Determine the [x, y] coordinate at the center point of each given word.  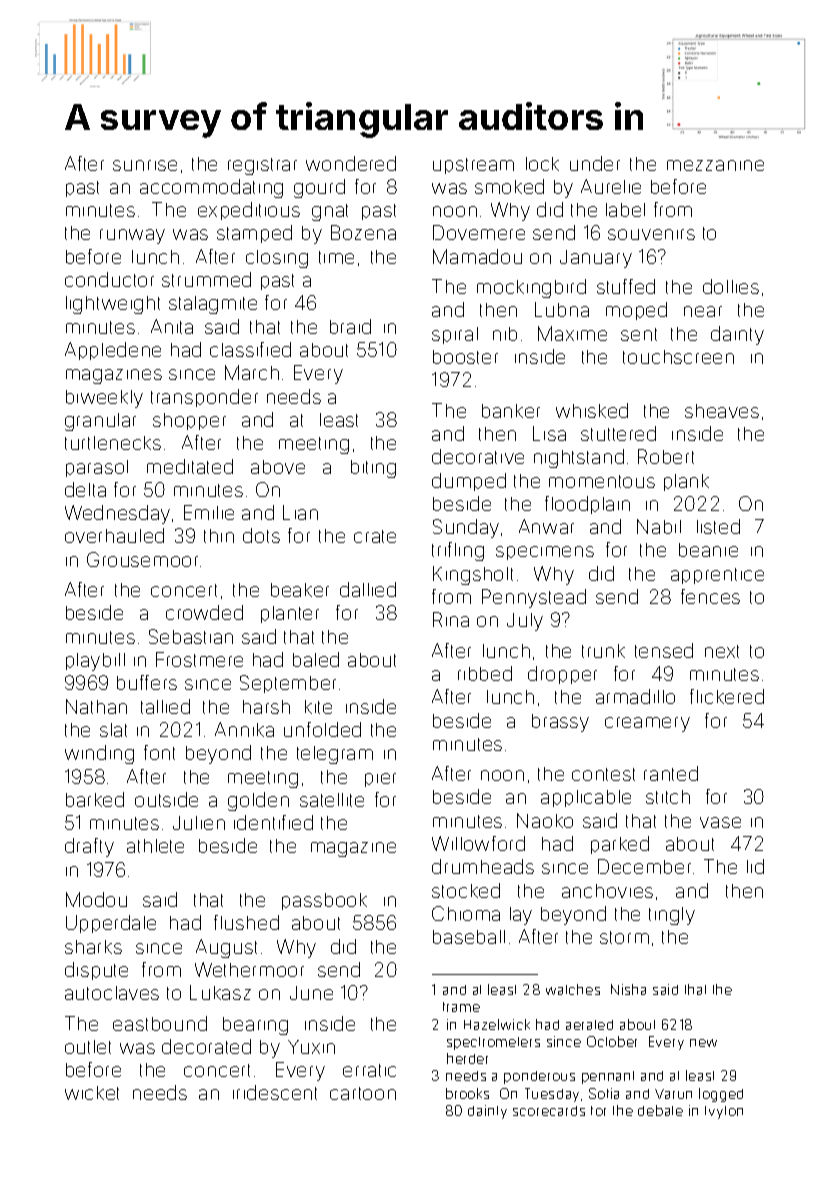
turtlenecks [113, 443]
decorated [206, 1046]
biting [373, 469]
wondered [351, 163]
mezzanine [715, 165]
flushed [246, 922]
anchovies [607, 891]
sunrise [145, 165]
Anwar [546, 526]
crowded [204, 612]
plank [686, 482]
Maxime [572, 333]
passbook [324, 901]
